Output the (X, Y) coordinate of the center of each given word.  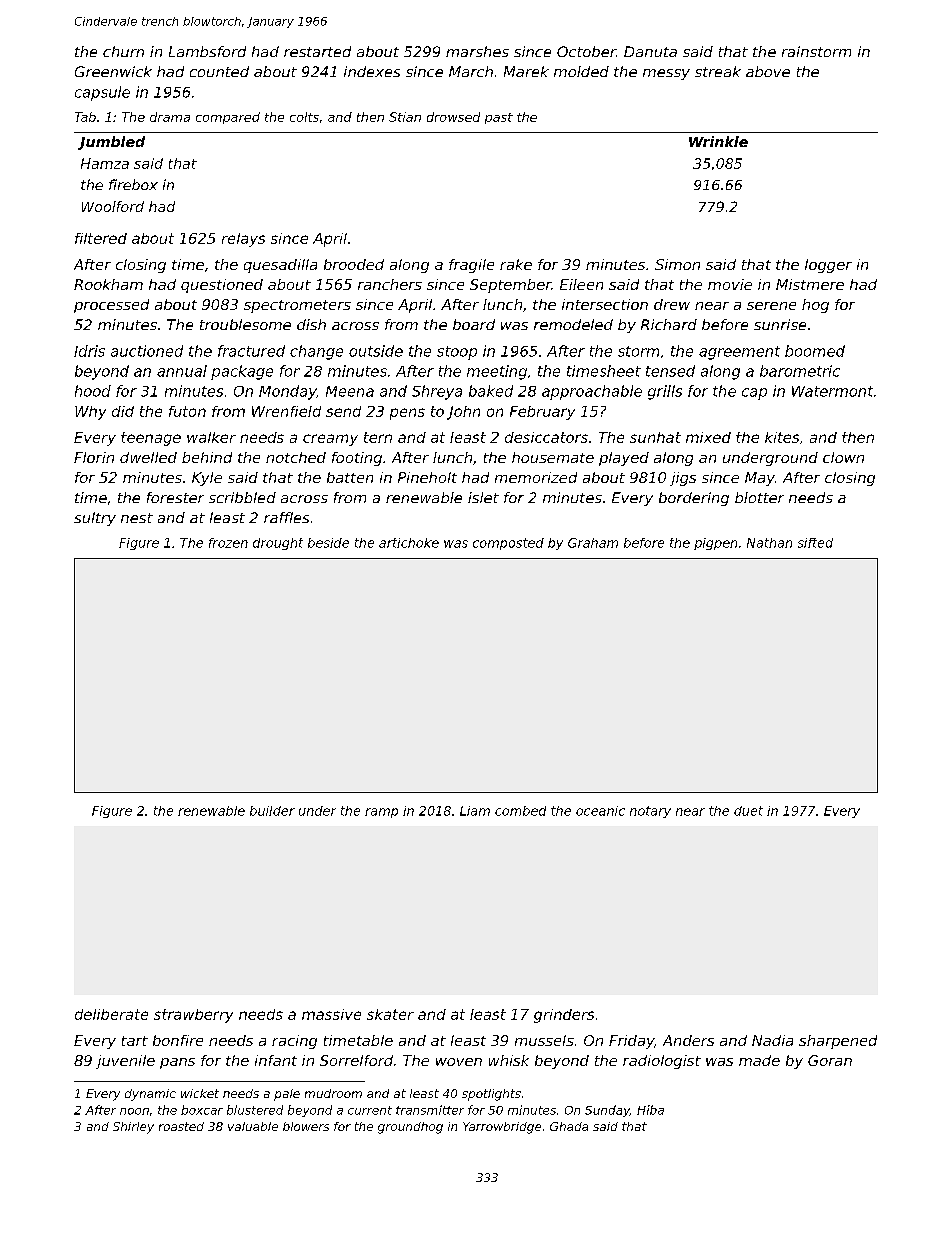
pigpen (715, 544)
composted (508, 544)
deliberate (111, 1014)
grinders (564, 1016)
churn (123, 51)
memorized (536, 477)
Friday (631, 1042)
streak (718, 71)
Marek (526, 71)
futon (187, 411)
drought (278, 544)
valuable (253, 1126)
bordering (694, 499)
